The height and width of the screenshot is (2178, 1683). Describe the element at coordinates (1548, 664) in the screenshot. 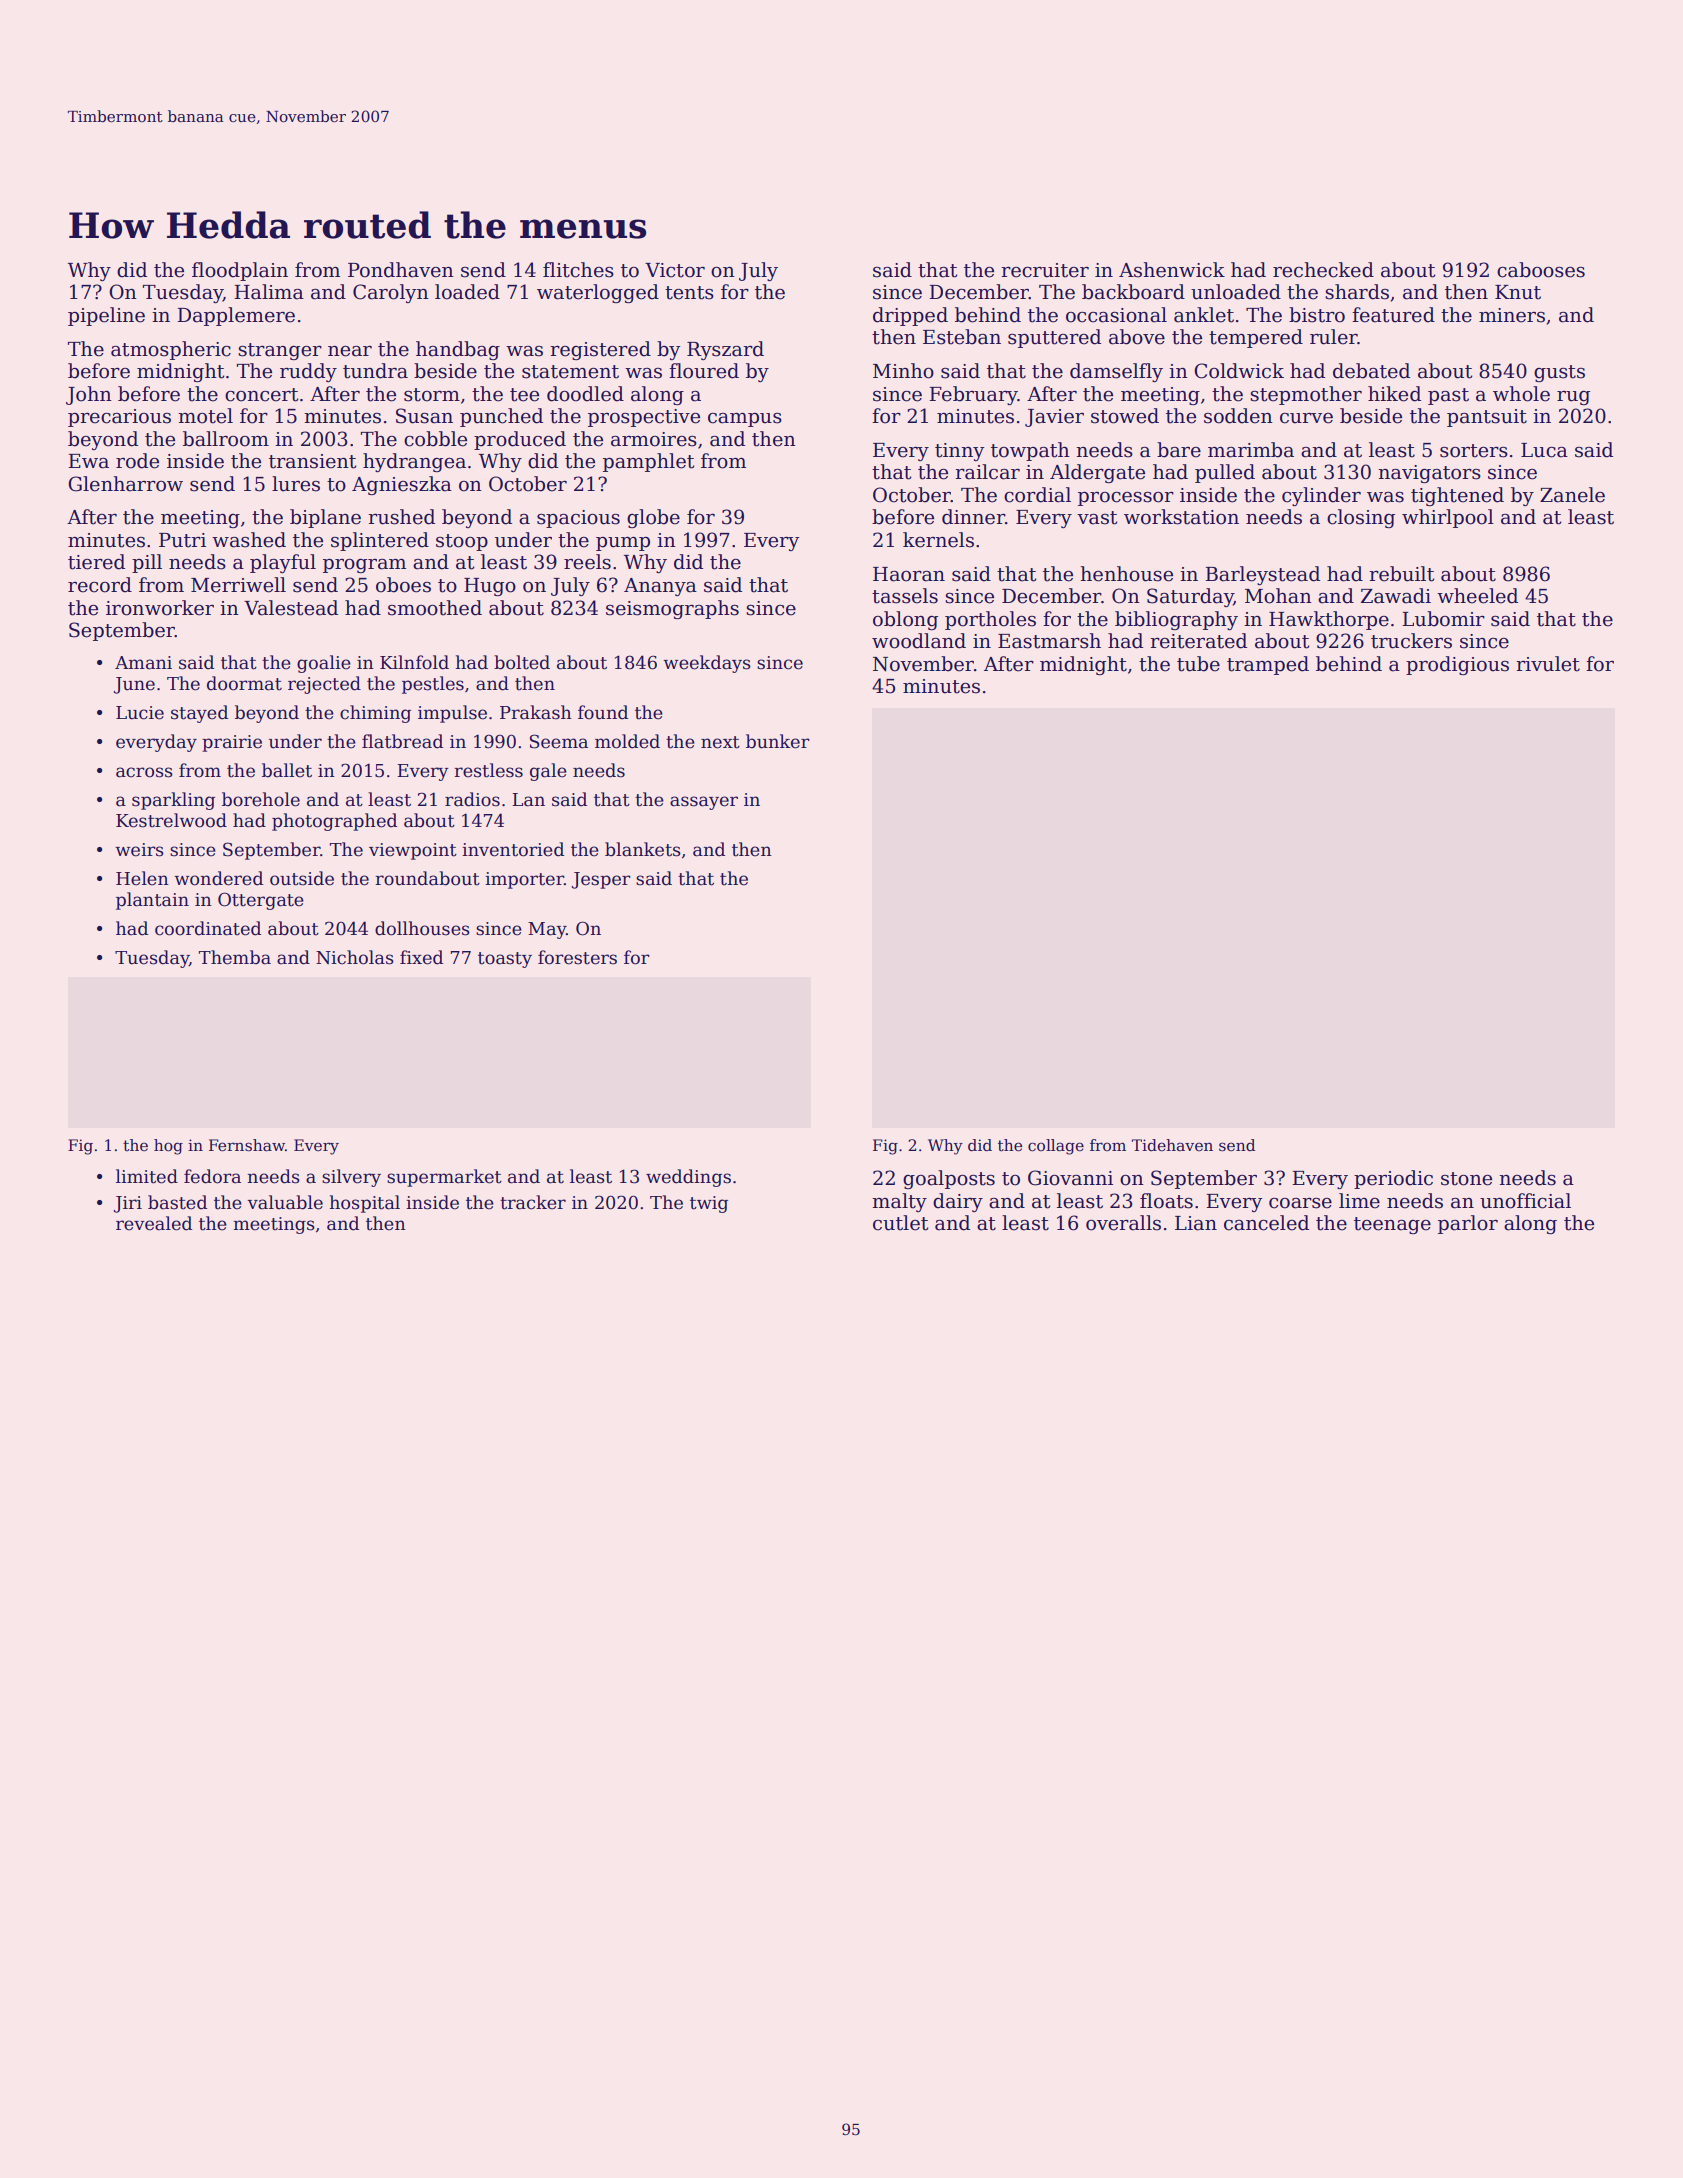

I see `rivulet` at that location.
